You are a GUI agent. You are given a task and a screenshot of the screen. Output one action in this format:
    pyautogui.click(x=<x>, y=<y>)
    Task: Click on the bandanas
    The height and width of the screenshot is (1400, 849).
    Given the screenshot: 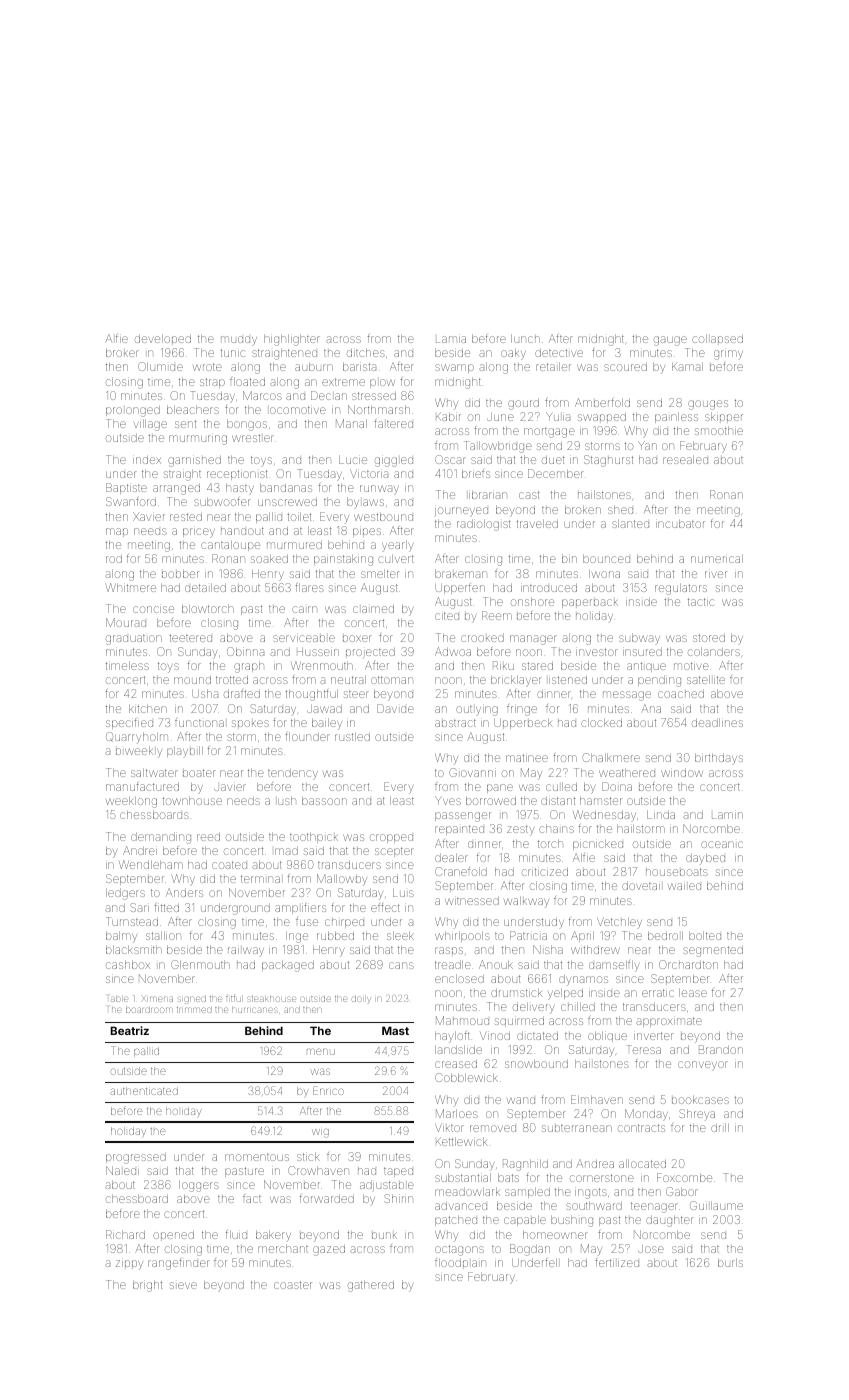 What is the action you would take?
    pyautogui.click(x=286, y=488)
